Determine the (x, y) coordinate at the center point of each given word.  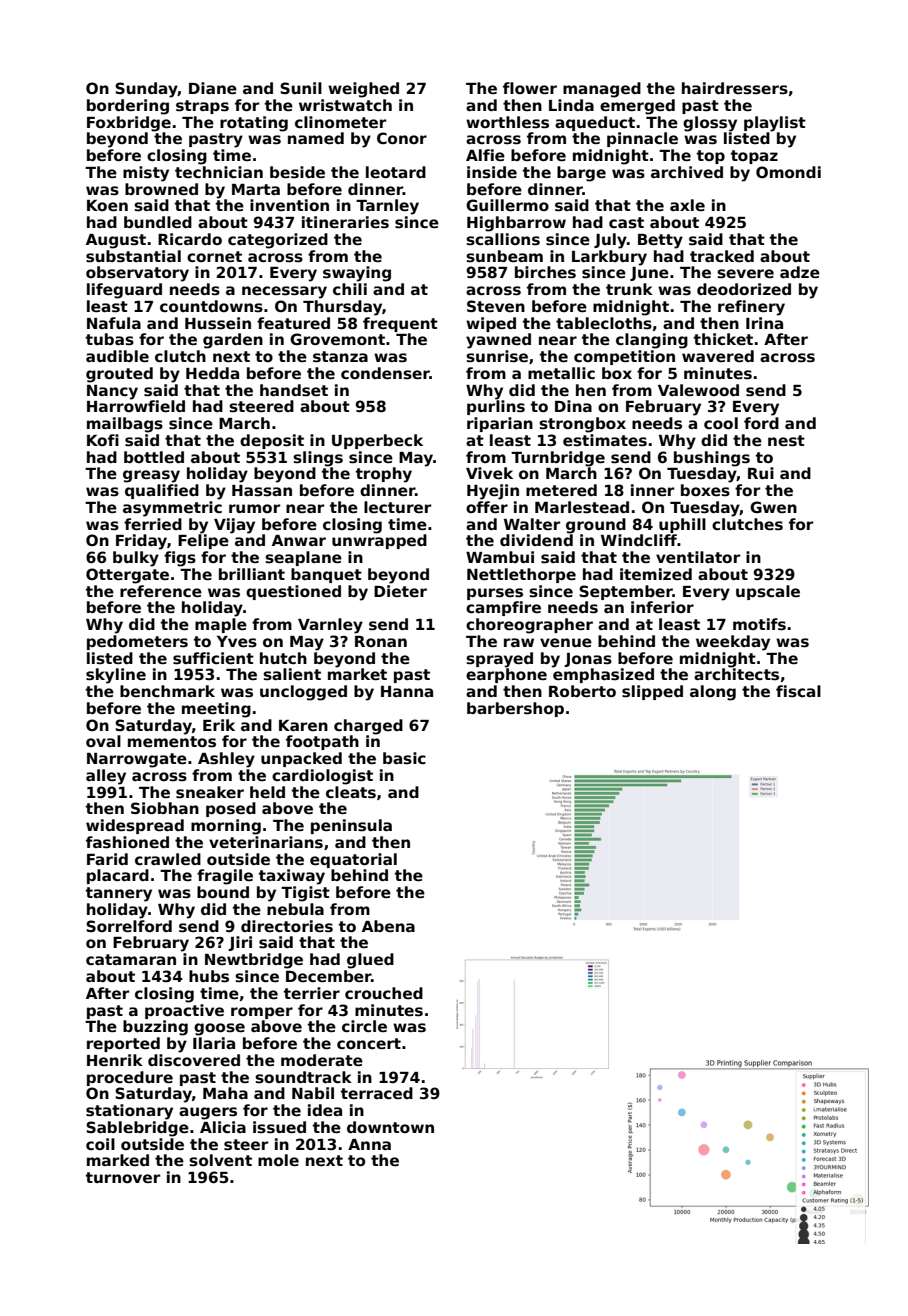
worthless (507, 122)
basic (404, 758)
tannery (119, 894)
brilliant (252, 574)
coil (100, 1144)
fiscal (798, 691)
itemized (656, 574)
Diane (213, 88)
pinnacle (642, 139)
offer (487, 507)
